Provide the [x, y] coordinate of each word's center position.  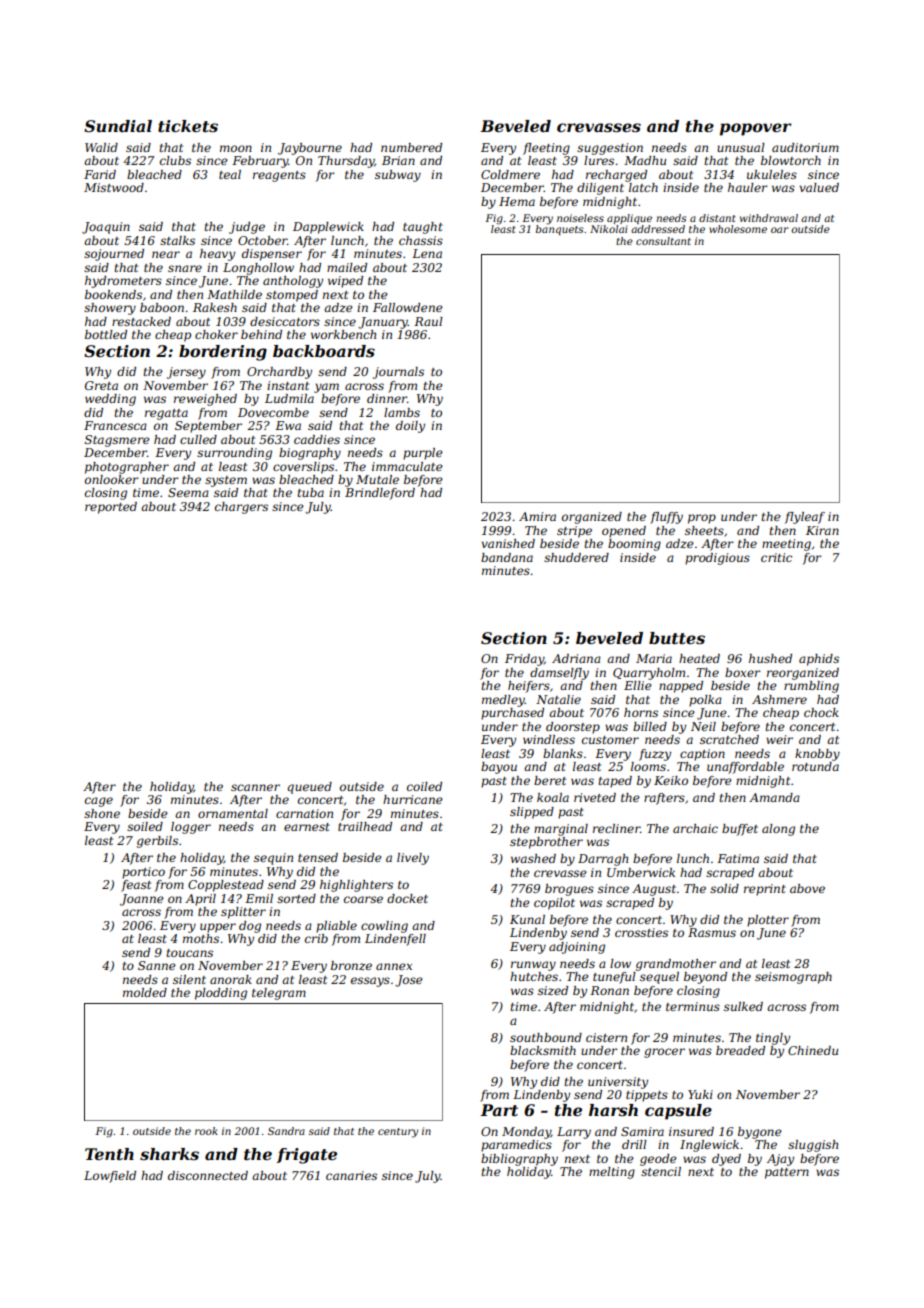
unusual [741, 147]
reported [111, 508]
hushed [770, 658]
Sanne [157, 965]
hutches [534, 976]
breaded [740, 1050]
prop [702, 519]
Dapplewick [328, 228]
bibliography [519, 1160]
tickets [188, 126]
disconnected [208, 1175]
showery [110, 309]
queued [309, 788]
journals [398, 373]
